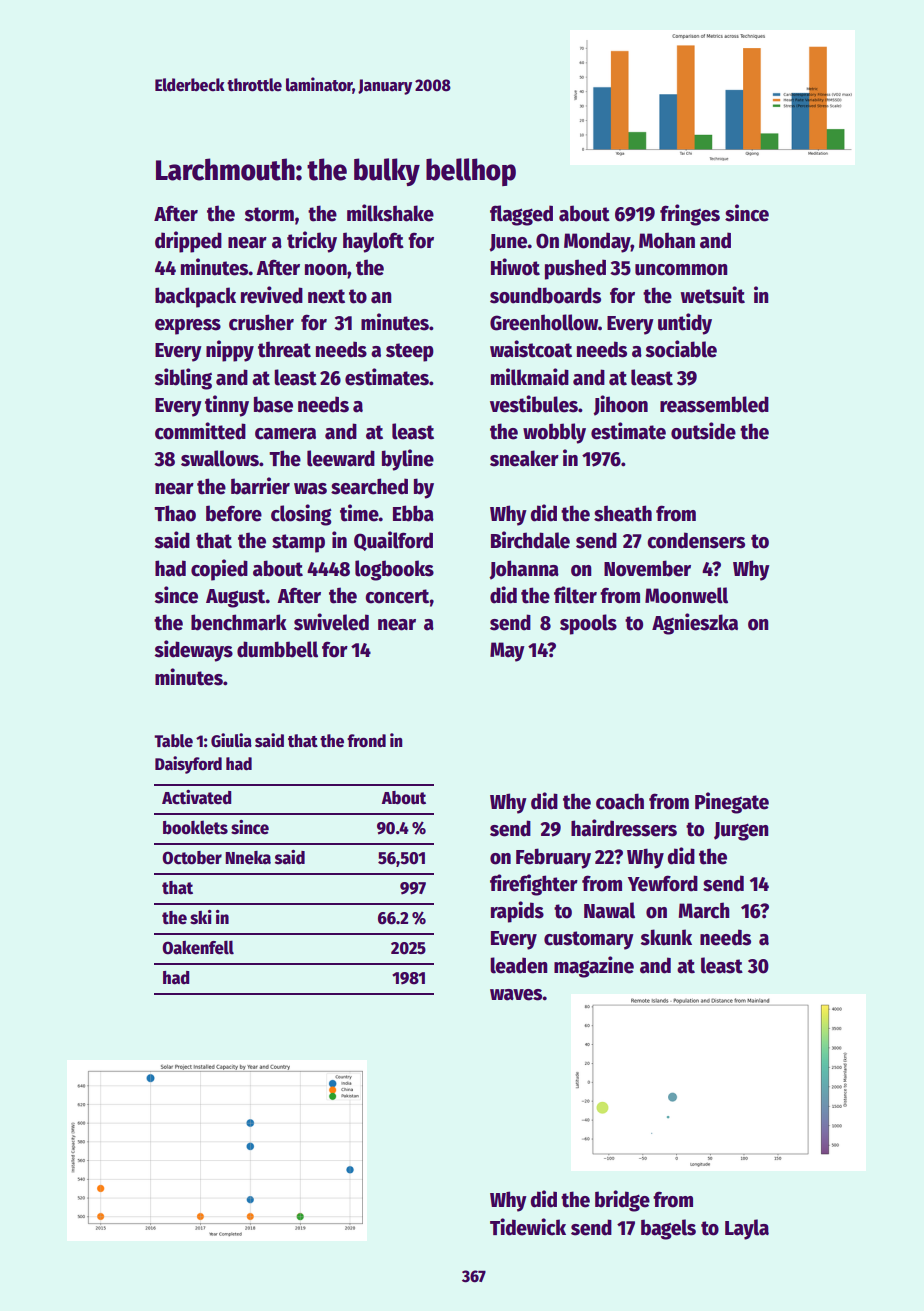 This screenshot has height=1311, width=924. What do you see at coordinates (366, 741) in the screenshot?
I see `frond` at bounding box center [366, 741].
